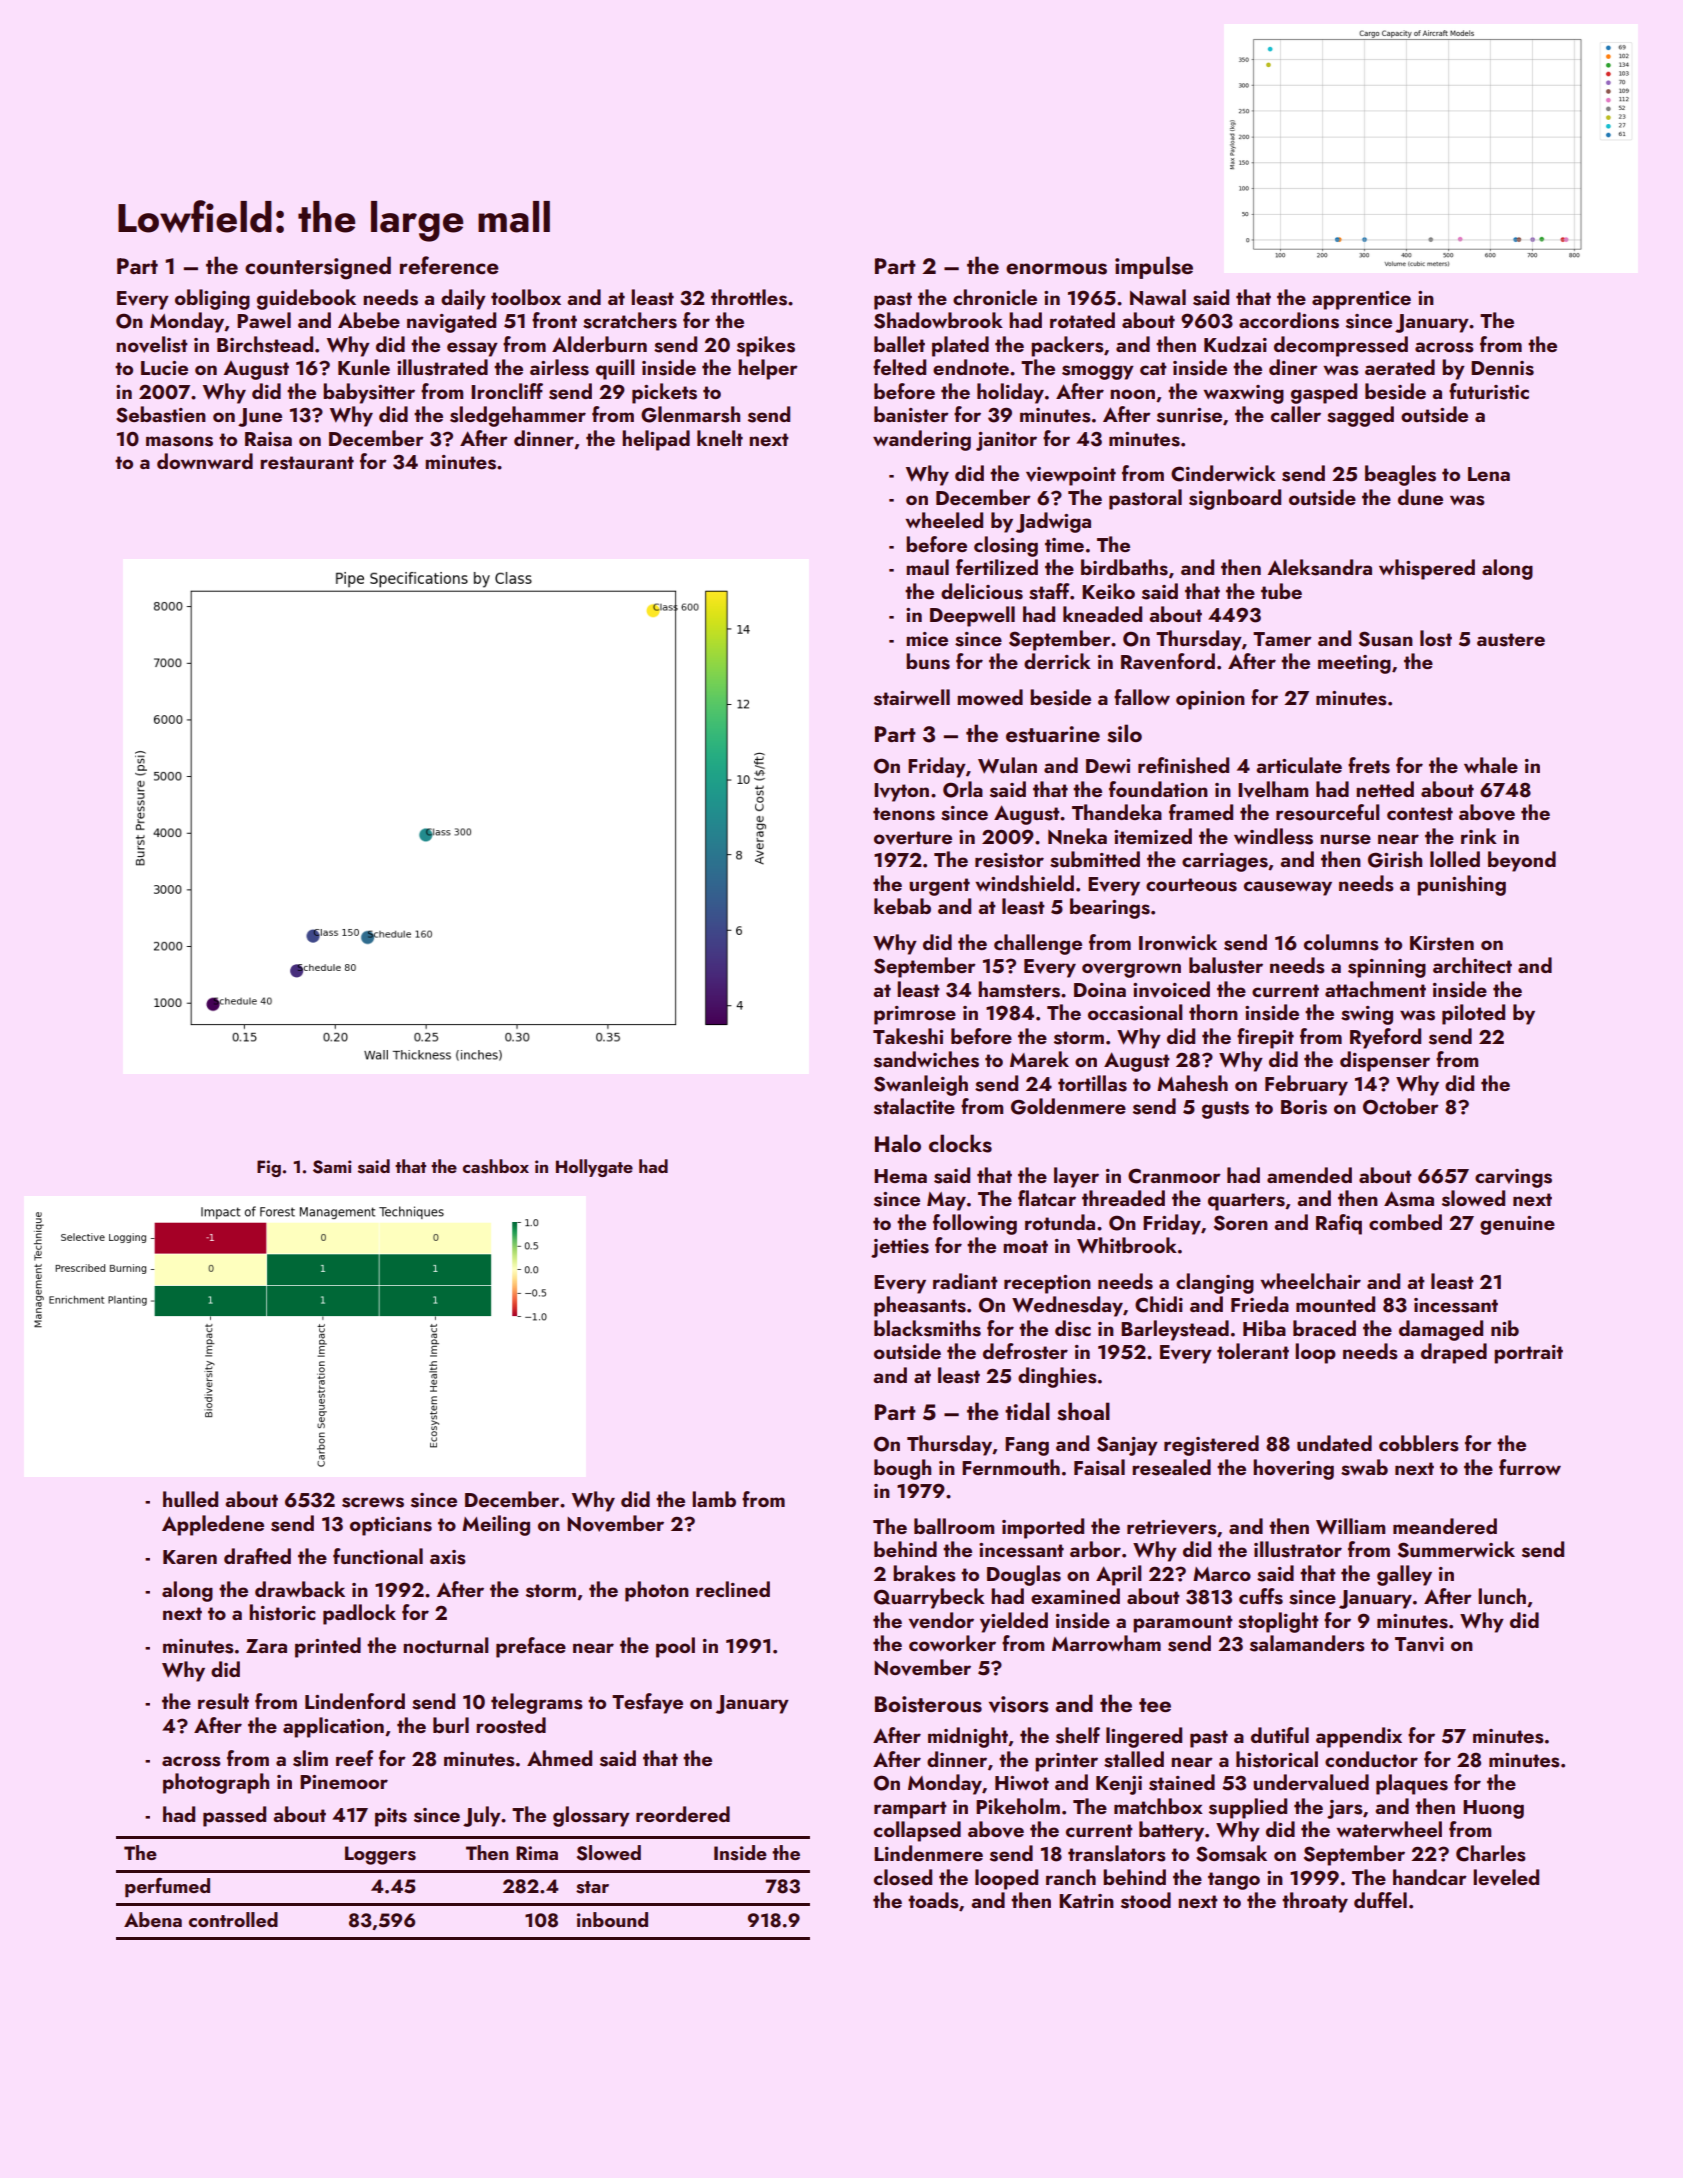 The image size is (1683, 2178). Describe the element at coordinates (1361, 300) in the screenshot. I see `apprentice` at that location.
